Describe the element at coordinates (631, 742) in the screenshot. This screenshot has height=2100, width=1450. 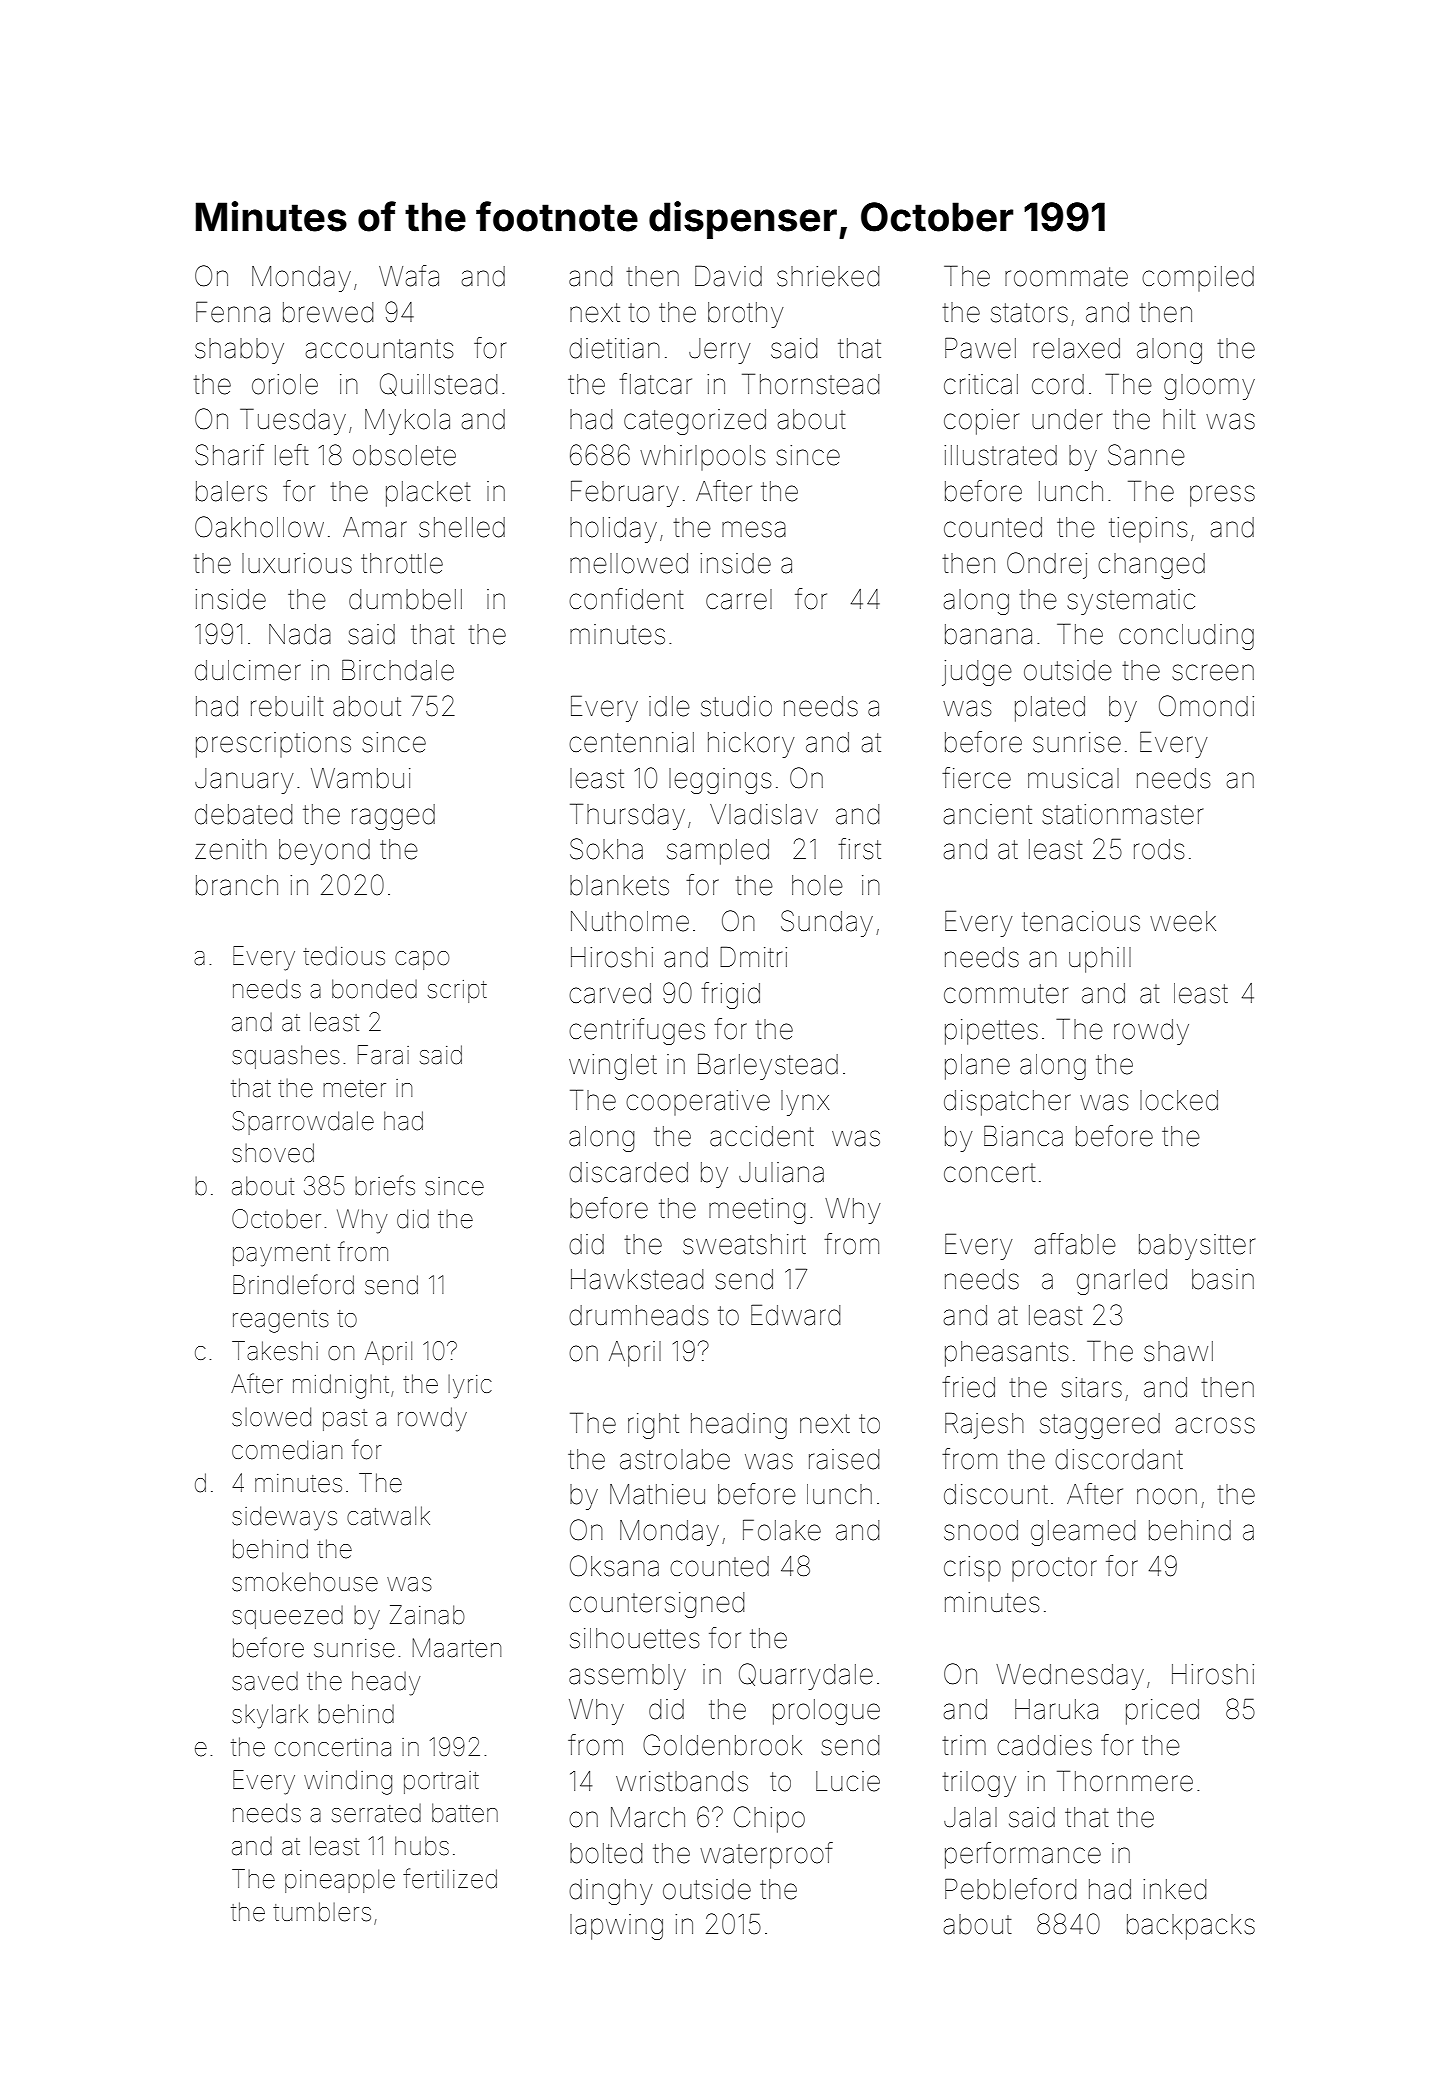
I see `centennial` at that location.
